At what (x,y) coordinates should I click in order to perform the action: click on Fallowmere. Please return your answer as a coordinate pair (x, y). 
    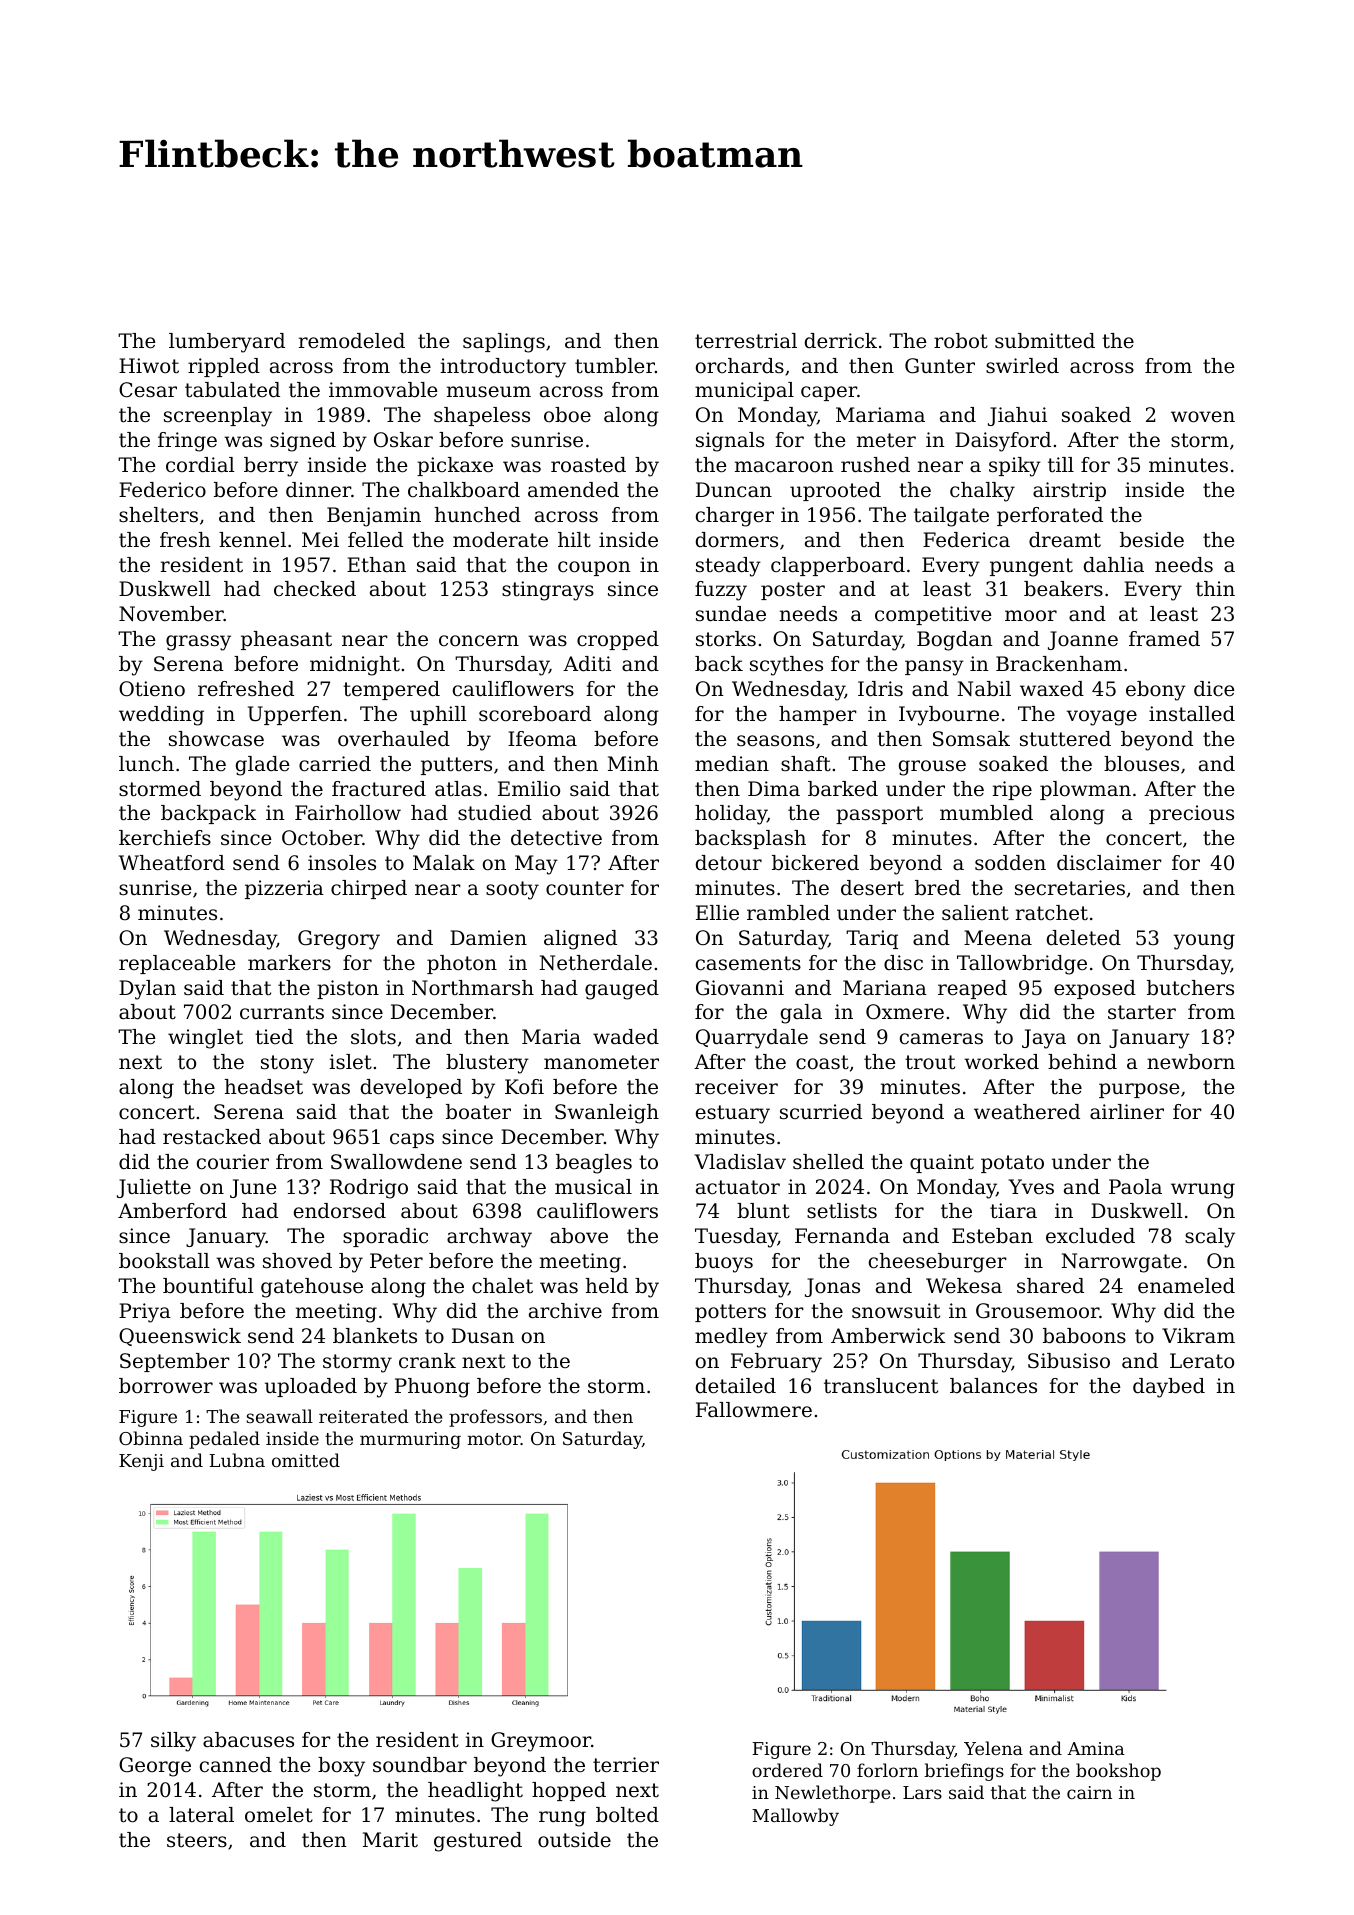
    Looking at the image, I should click on (754, 1410).
